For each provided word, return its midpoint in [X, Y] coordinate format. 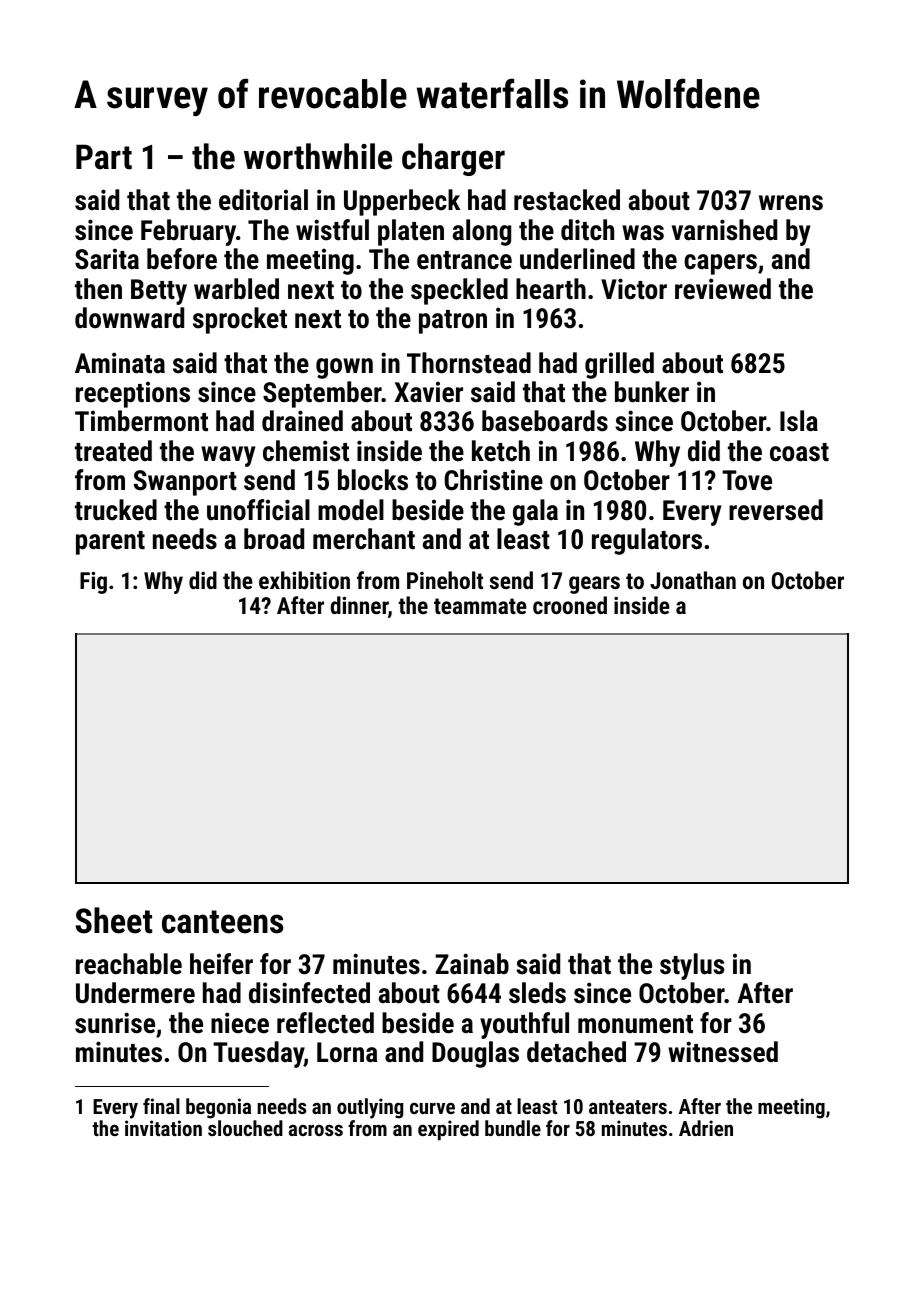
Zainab [472, 964]
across [316, 1130]
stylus [692, 966]
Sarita [107, 259]
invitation [163, 1128]
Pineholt [445, 580]
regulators [647, 541]
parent [110, 543]
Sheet [114, 920]
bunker [652, 392]
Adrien [706, 1128]
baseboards [545, 421]
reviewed [723, 289]
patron [453, 322]
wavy [228, 456]
